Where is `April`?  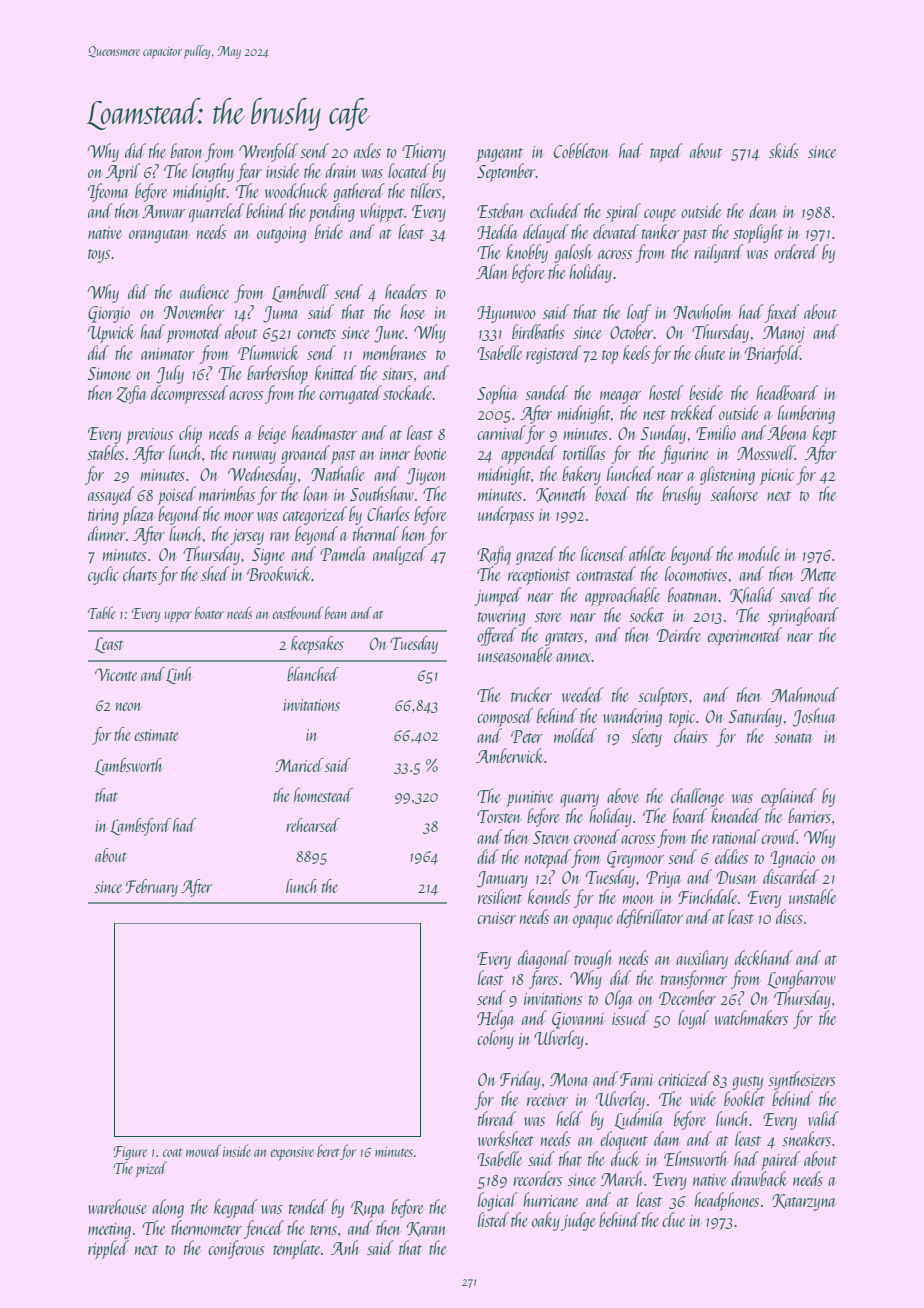
April is located at coordinates (123, 172).
